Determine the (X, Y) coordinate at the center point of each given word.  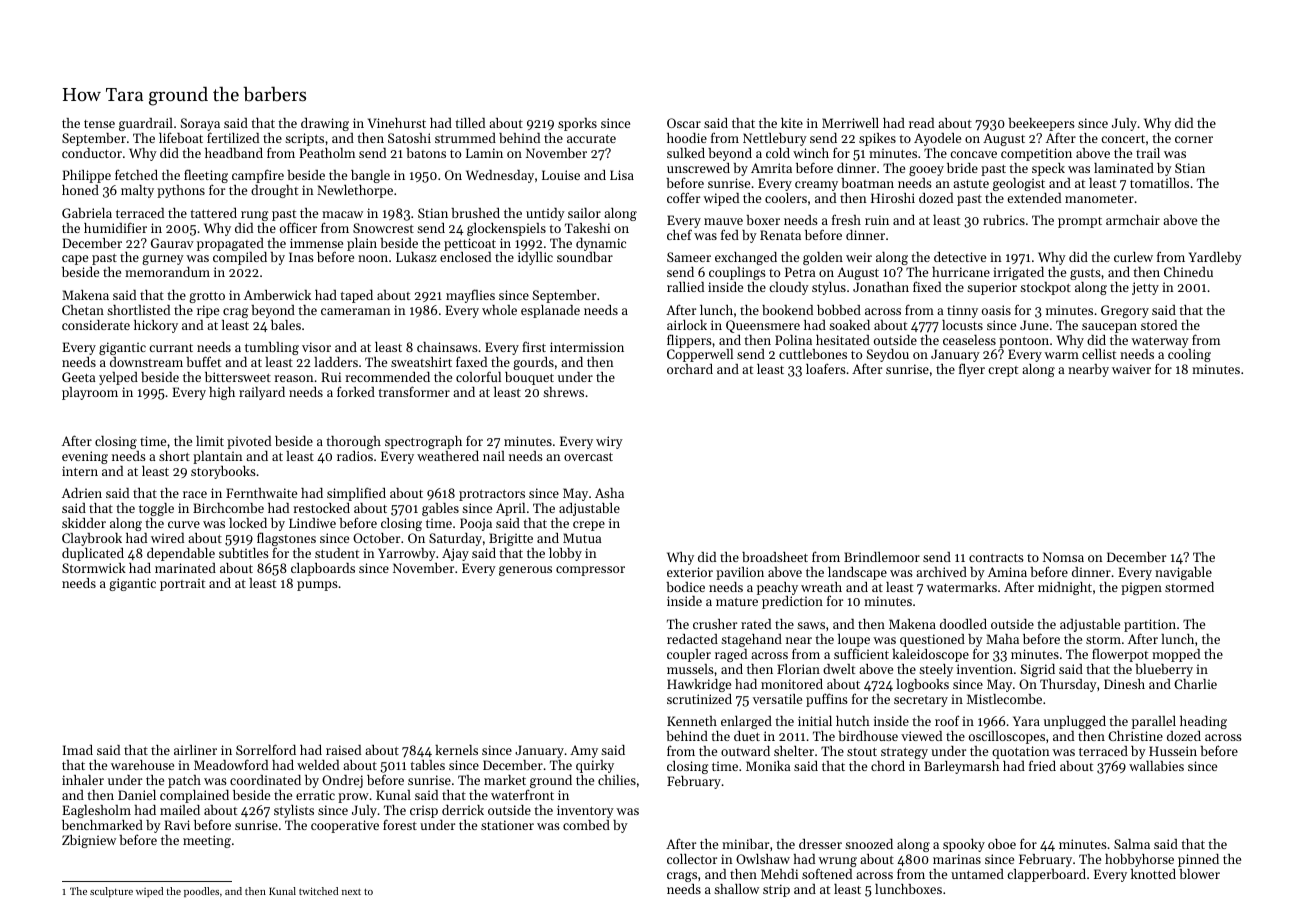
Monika (768, 766)
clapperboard (1046, 875)
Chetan (83, 310)
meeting (207, 841)
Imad (78, 750)
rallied (685, 287)
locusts (962, 325)
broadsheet (775, 557)
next (351, 892)
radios (355, 456)
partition (1150, 625)
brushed (475, 213)
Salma (1132, 844)
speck (1048, 169)
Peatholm (327, 153)
